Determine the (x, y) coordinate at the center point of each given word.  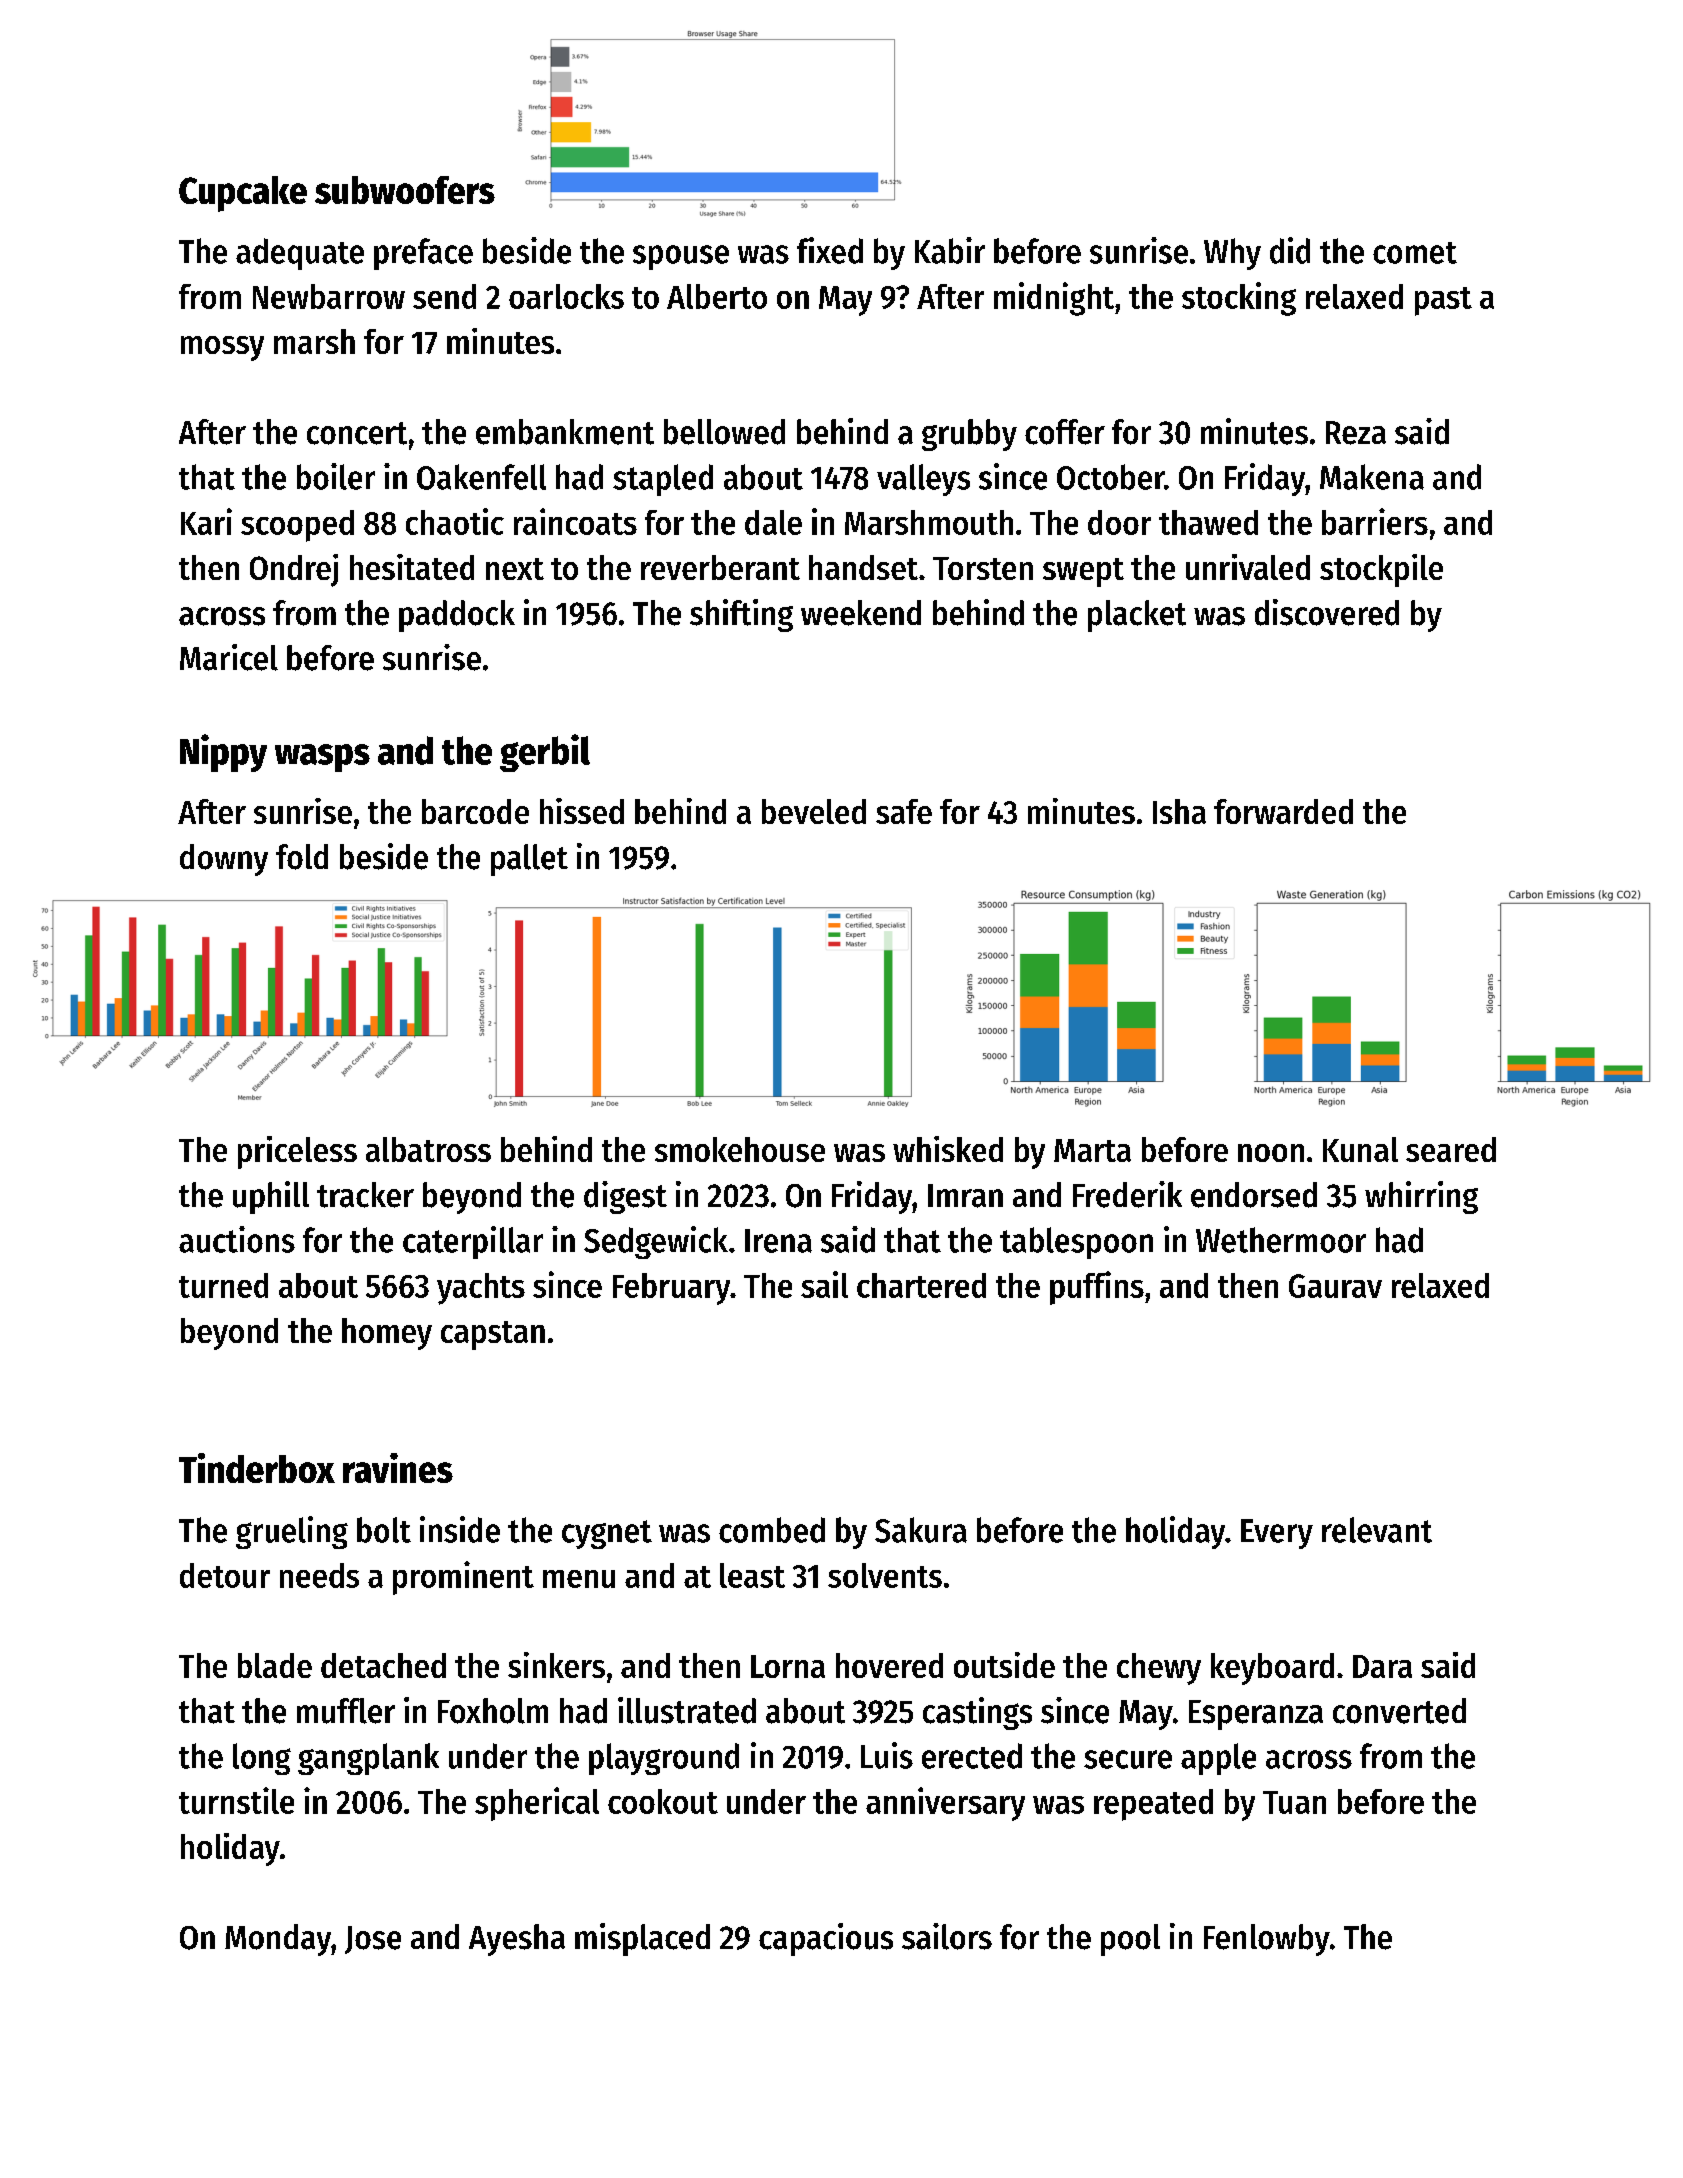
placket (1137, 616)
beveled (814, 811)
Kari (206, 521)
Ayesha (517, 1940)
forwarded (1283, 811)
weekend (861, 613)
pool (1130, 1940)
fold (302, 857)
